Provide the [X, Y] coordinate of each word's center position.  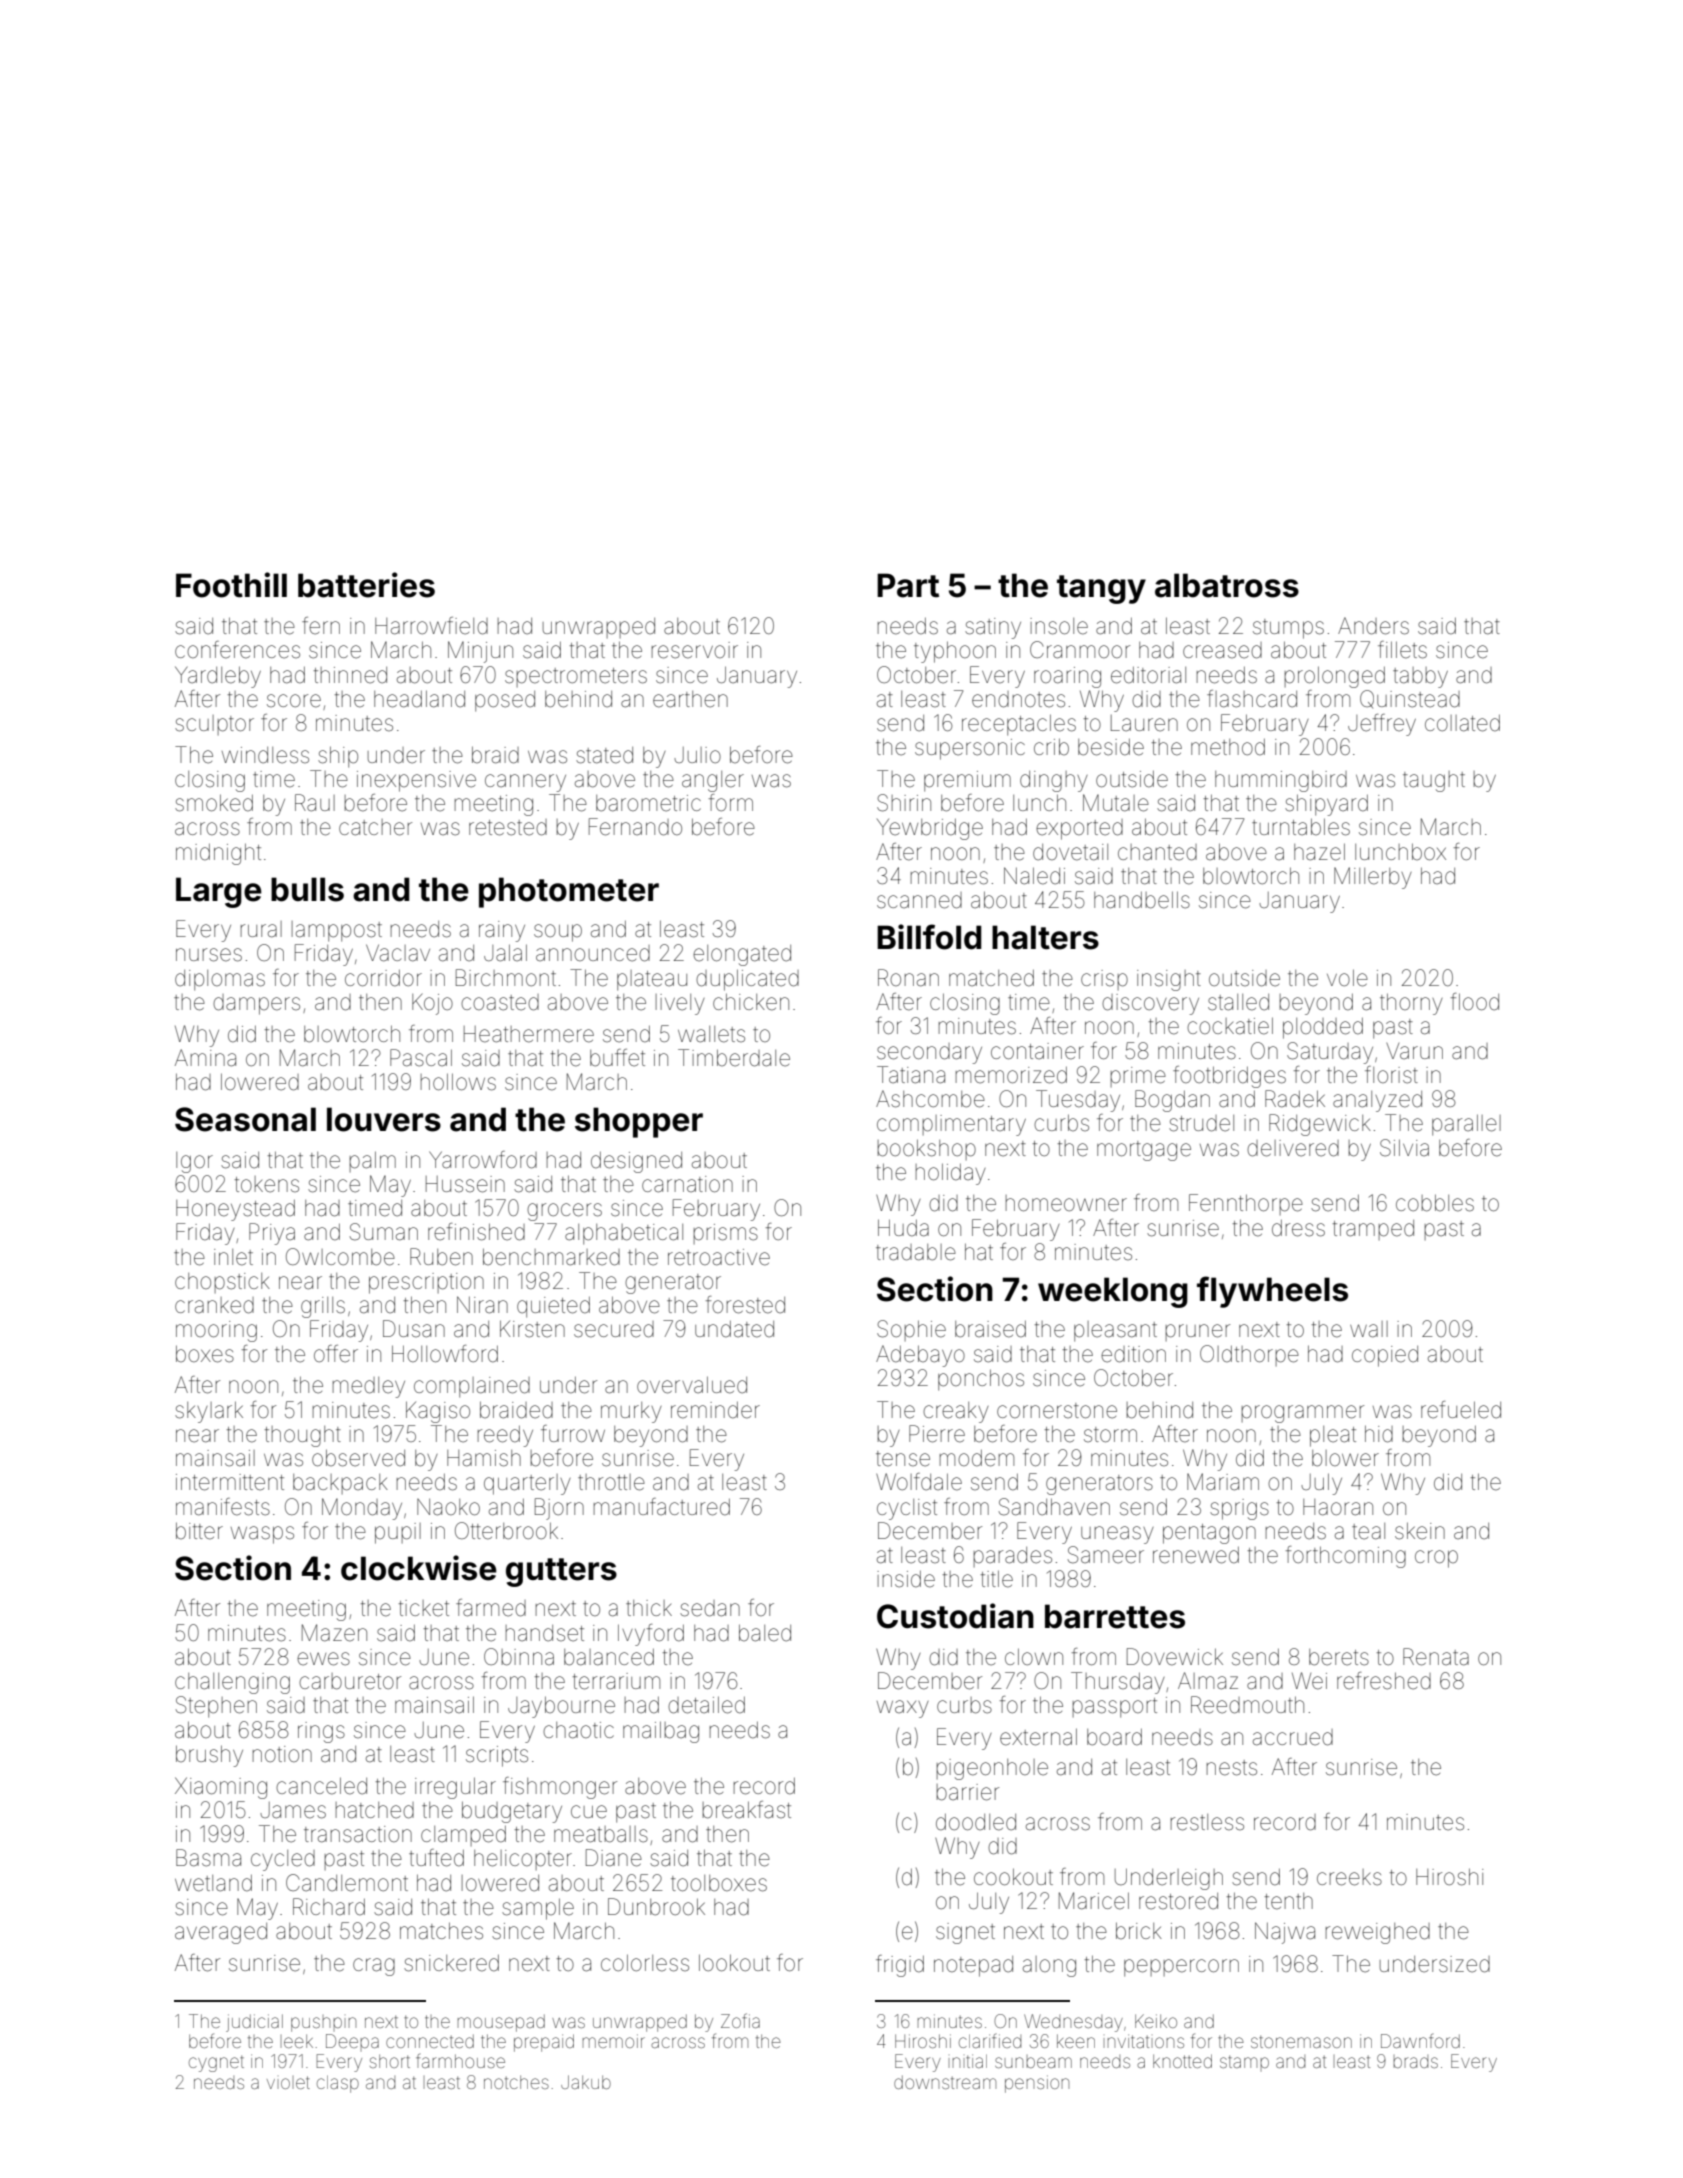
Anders [1373, 626]
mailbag [661, 1732]
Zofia [740, 2020]
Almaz [1208, 1681]
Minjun [480, 652]
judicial [254, 2023]
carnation [687, 1184]
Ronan [908, 978]
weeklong [1113, 1292]
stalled [1238, 1002]
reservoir [695, 650]
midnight [218, 854]
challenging [232, 1683]
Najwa [1285, 1933]
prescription [426, 1283]
